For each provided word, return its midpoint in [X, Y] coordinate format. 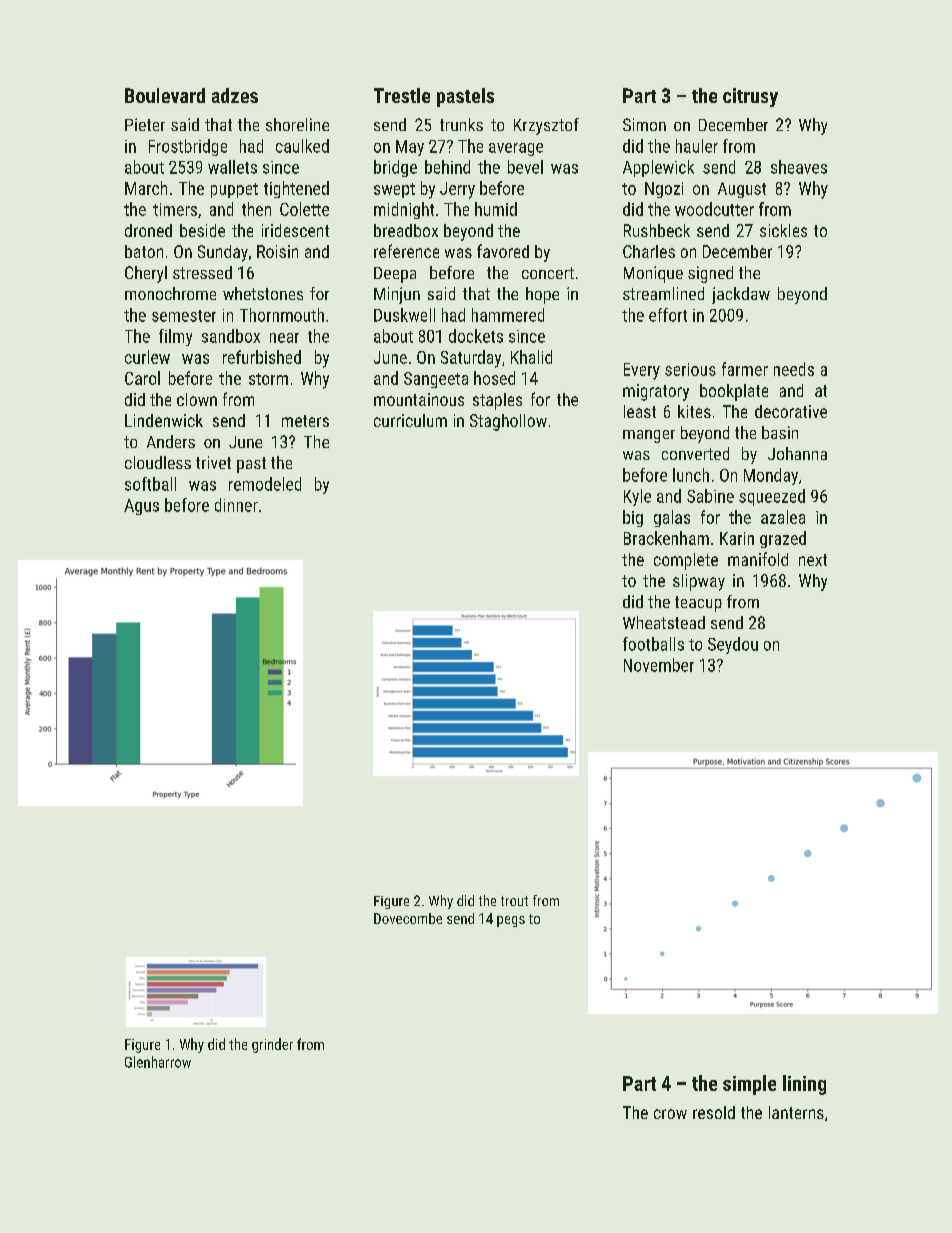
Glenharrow [158, 1062]
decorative [791, 411]
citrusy [750, 97]
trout [514, 901]
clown [197, 399]
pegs [511, 921]
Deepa [395, 275]
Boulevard [165, 95]
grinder [272, 1045]
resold [714, 1112]
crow [670, 1114]
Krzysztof [546, 126]
